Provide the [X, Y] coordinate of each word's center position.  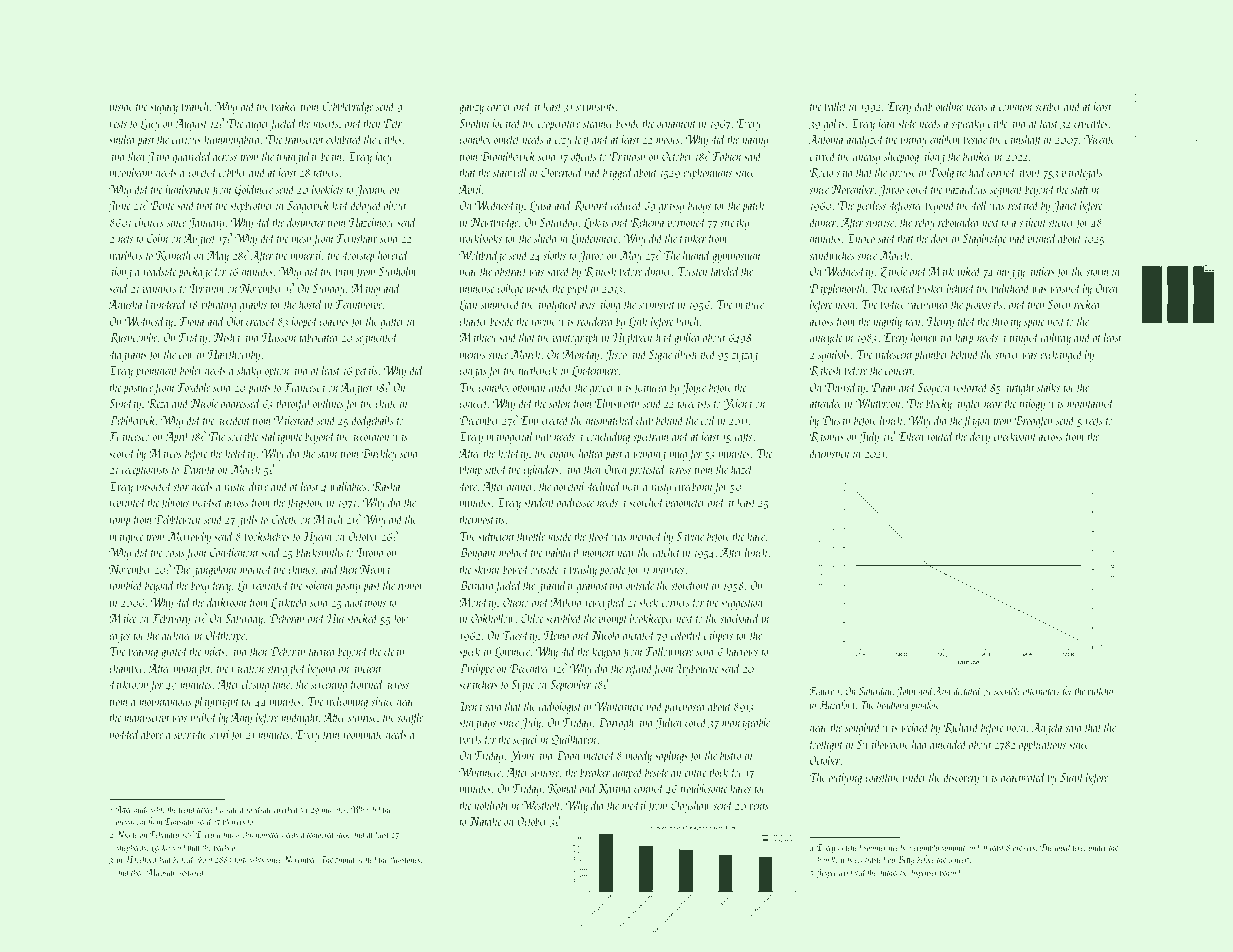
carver [499, 108]
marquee [126, 539]
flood [598, 537]
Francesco [129, 436]
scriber [1048, 106]
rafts [743, 437]
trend [187, 809]
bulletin [1100, 690]
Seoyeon [934, 389]
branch [194, 106]
